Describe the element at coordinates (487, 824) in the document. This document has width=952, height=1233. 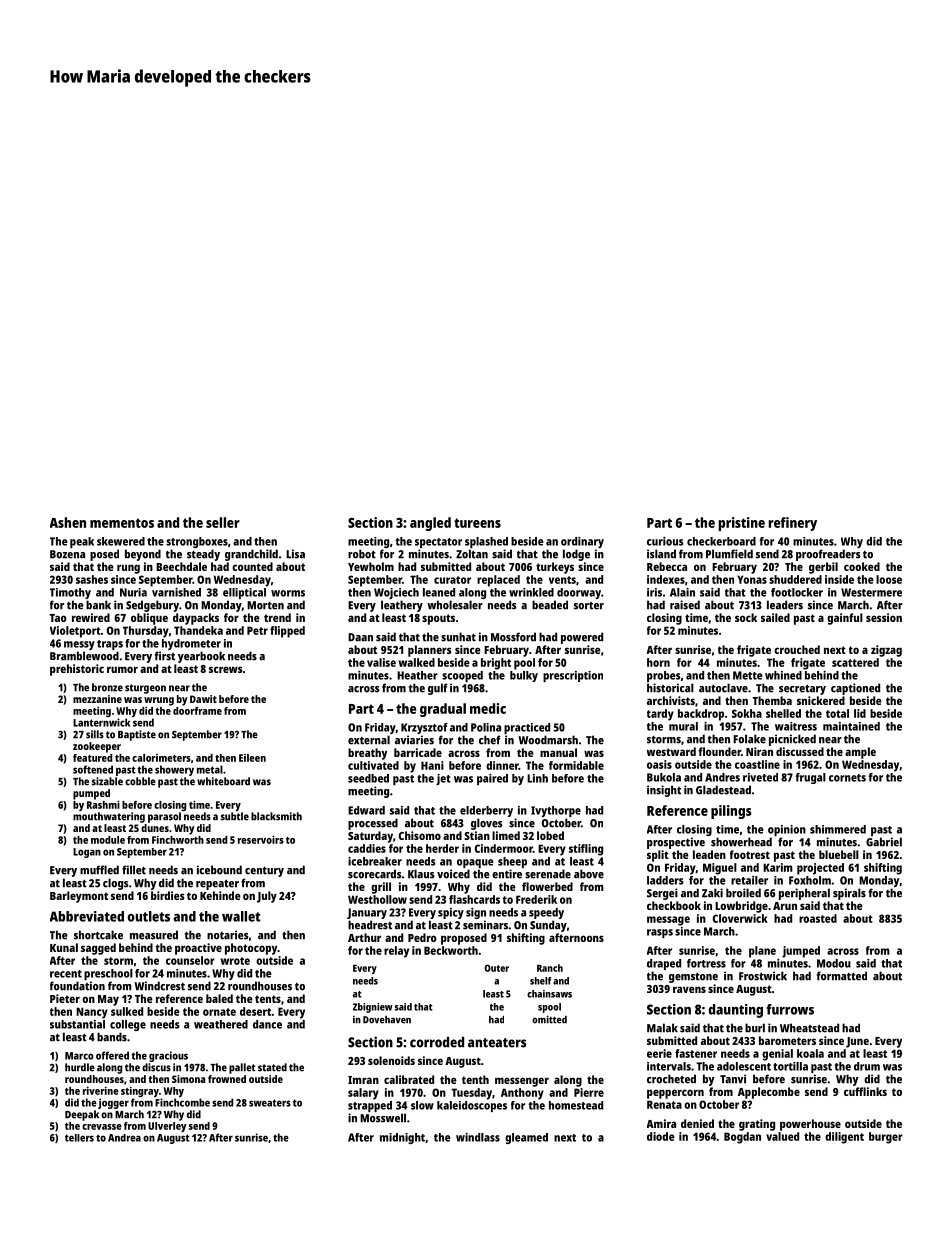
I see `gloves` at that location.
